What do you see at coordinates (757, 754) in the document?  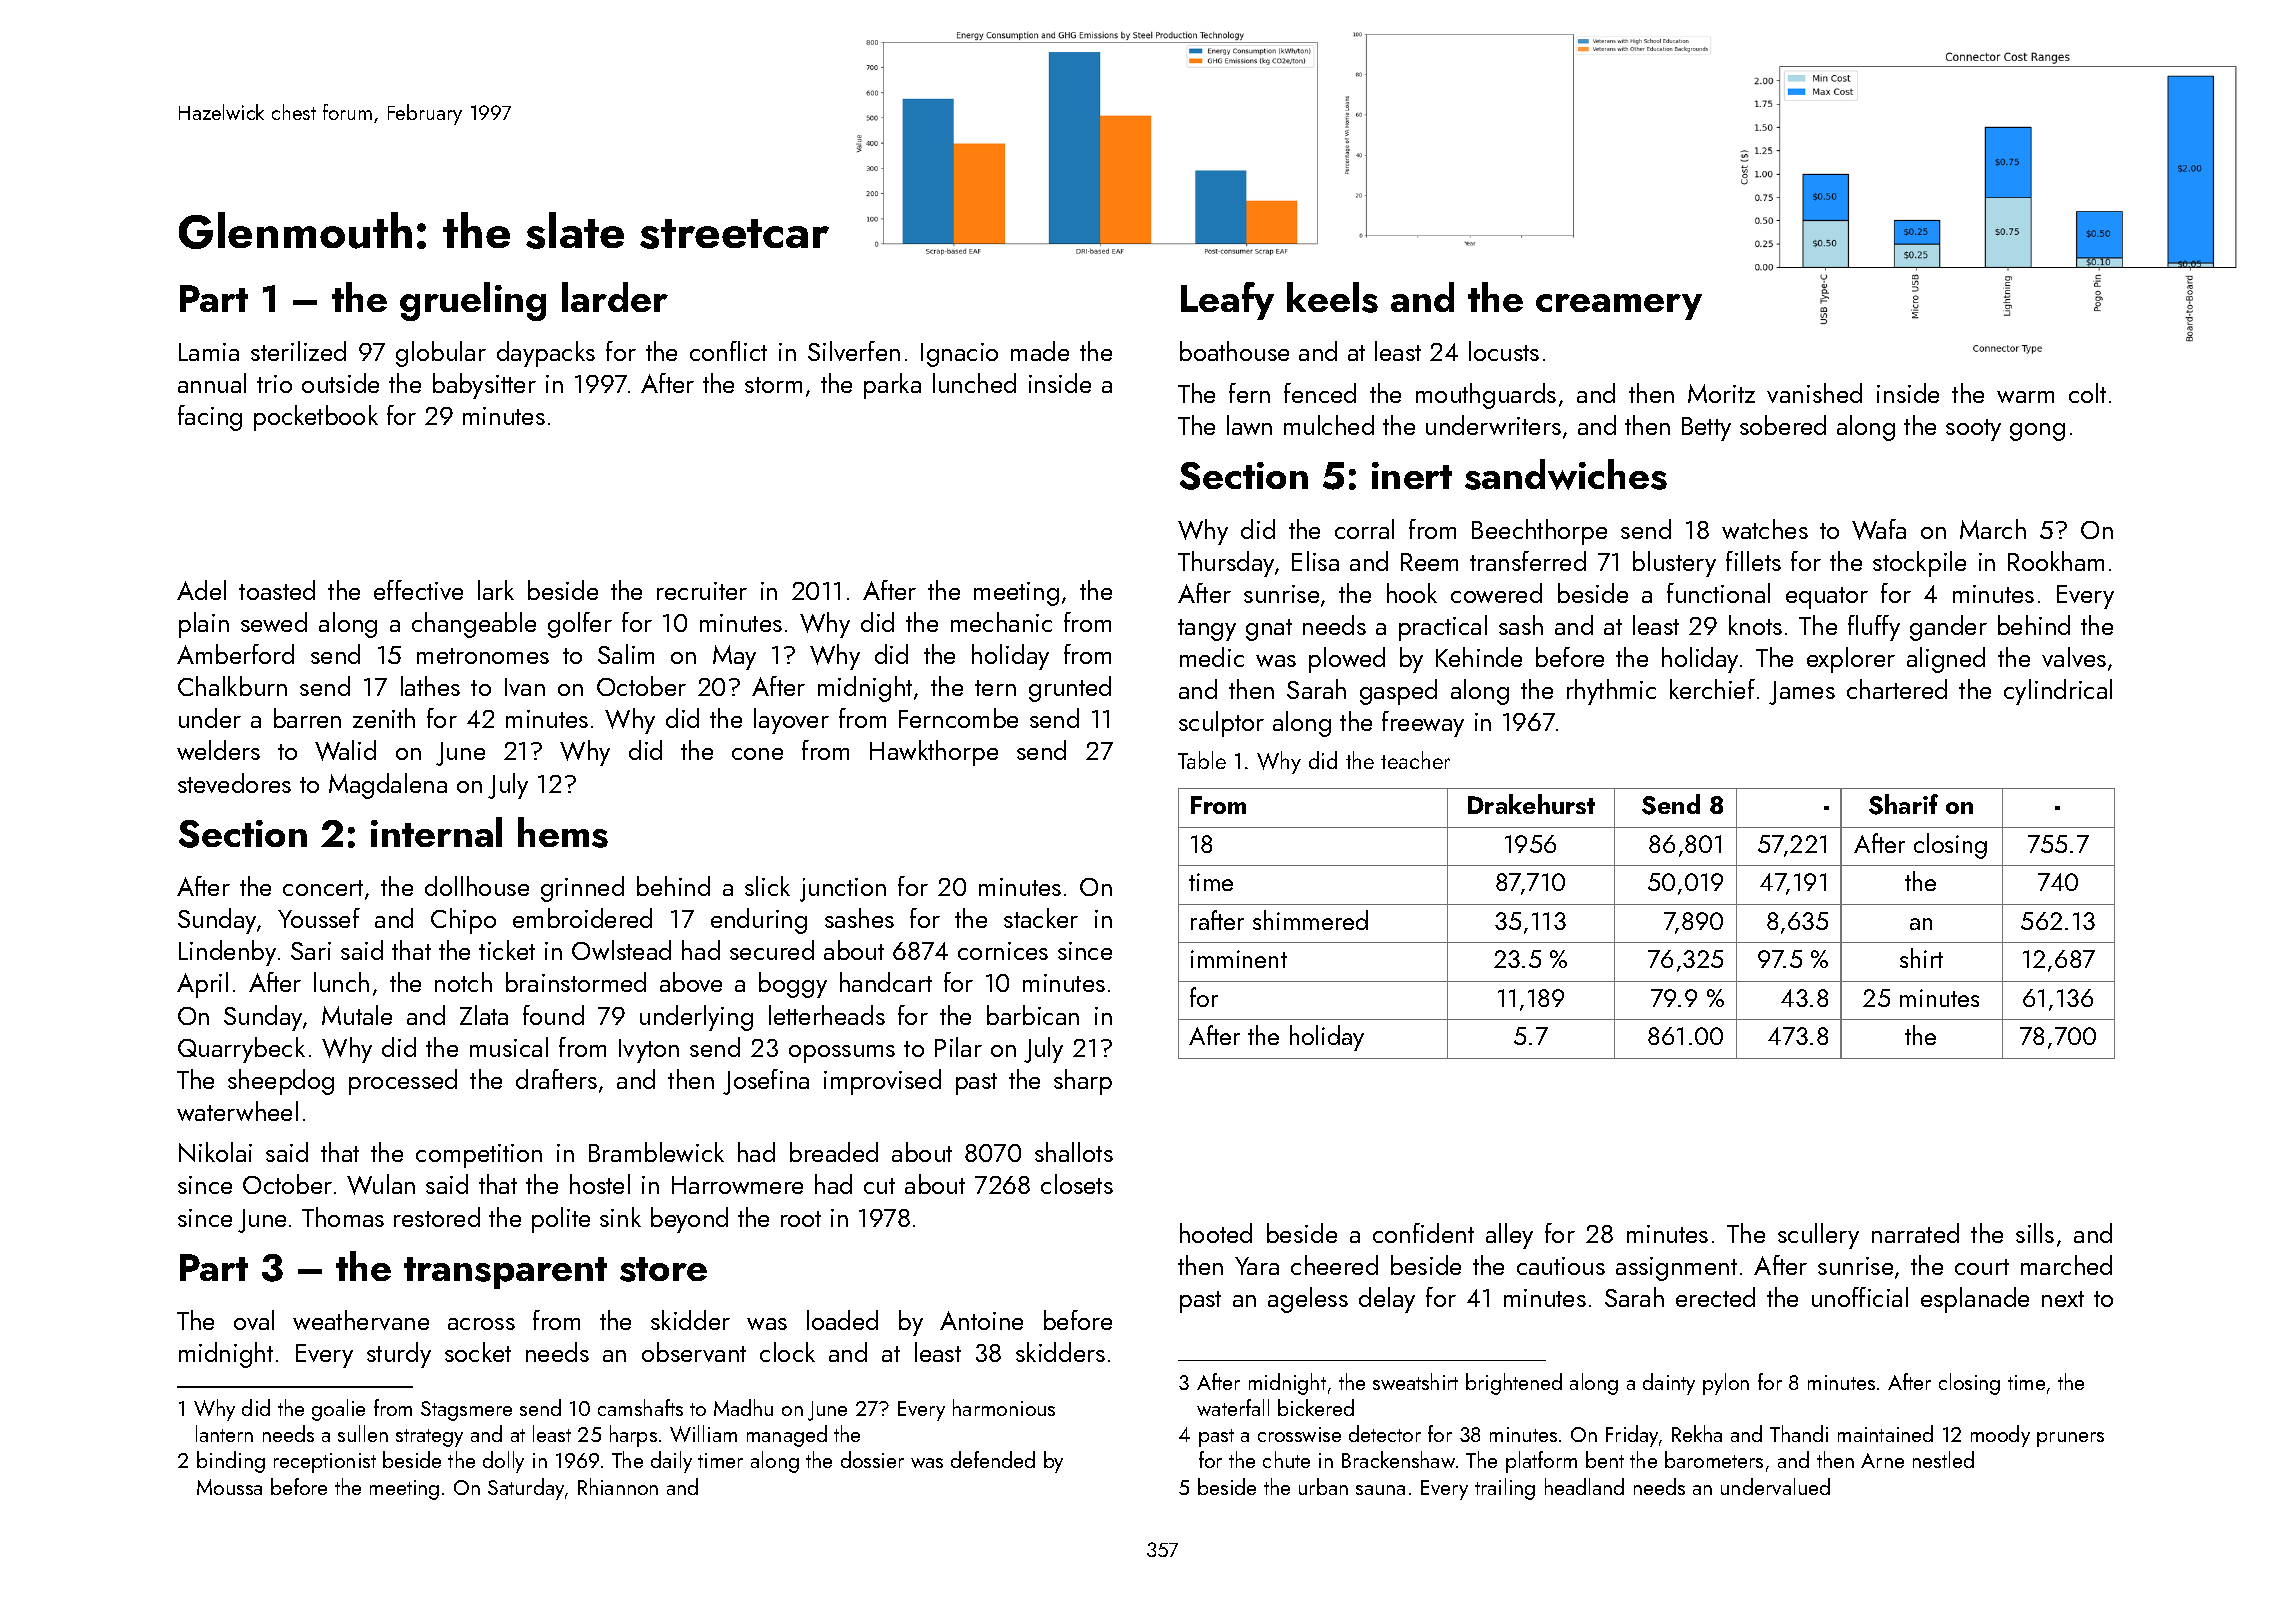 I see `cone` at bounding box center [757, 754].
